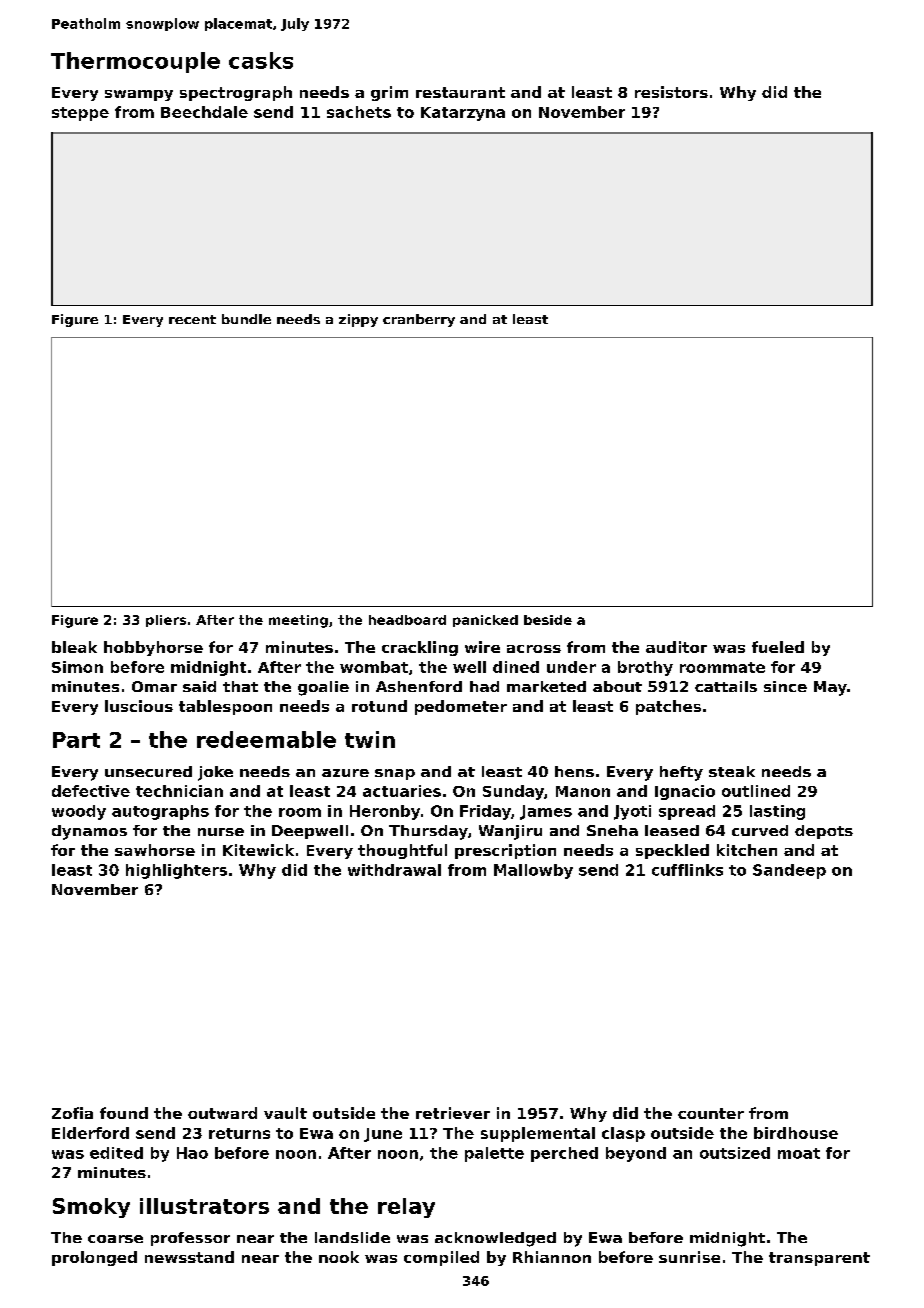  What do you see at coordinates (298, 621) in the page?
I see `meeting` at bounding box center [298, 621].
